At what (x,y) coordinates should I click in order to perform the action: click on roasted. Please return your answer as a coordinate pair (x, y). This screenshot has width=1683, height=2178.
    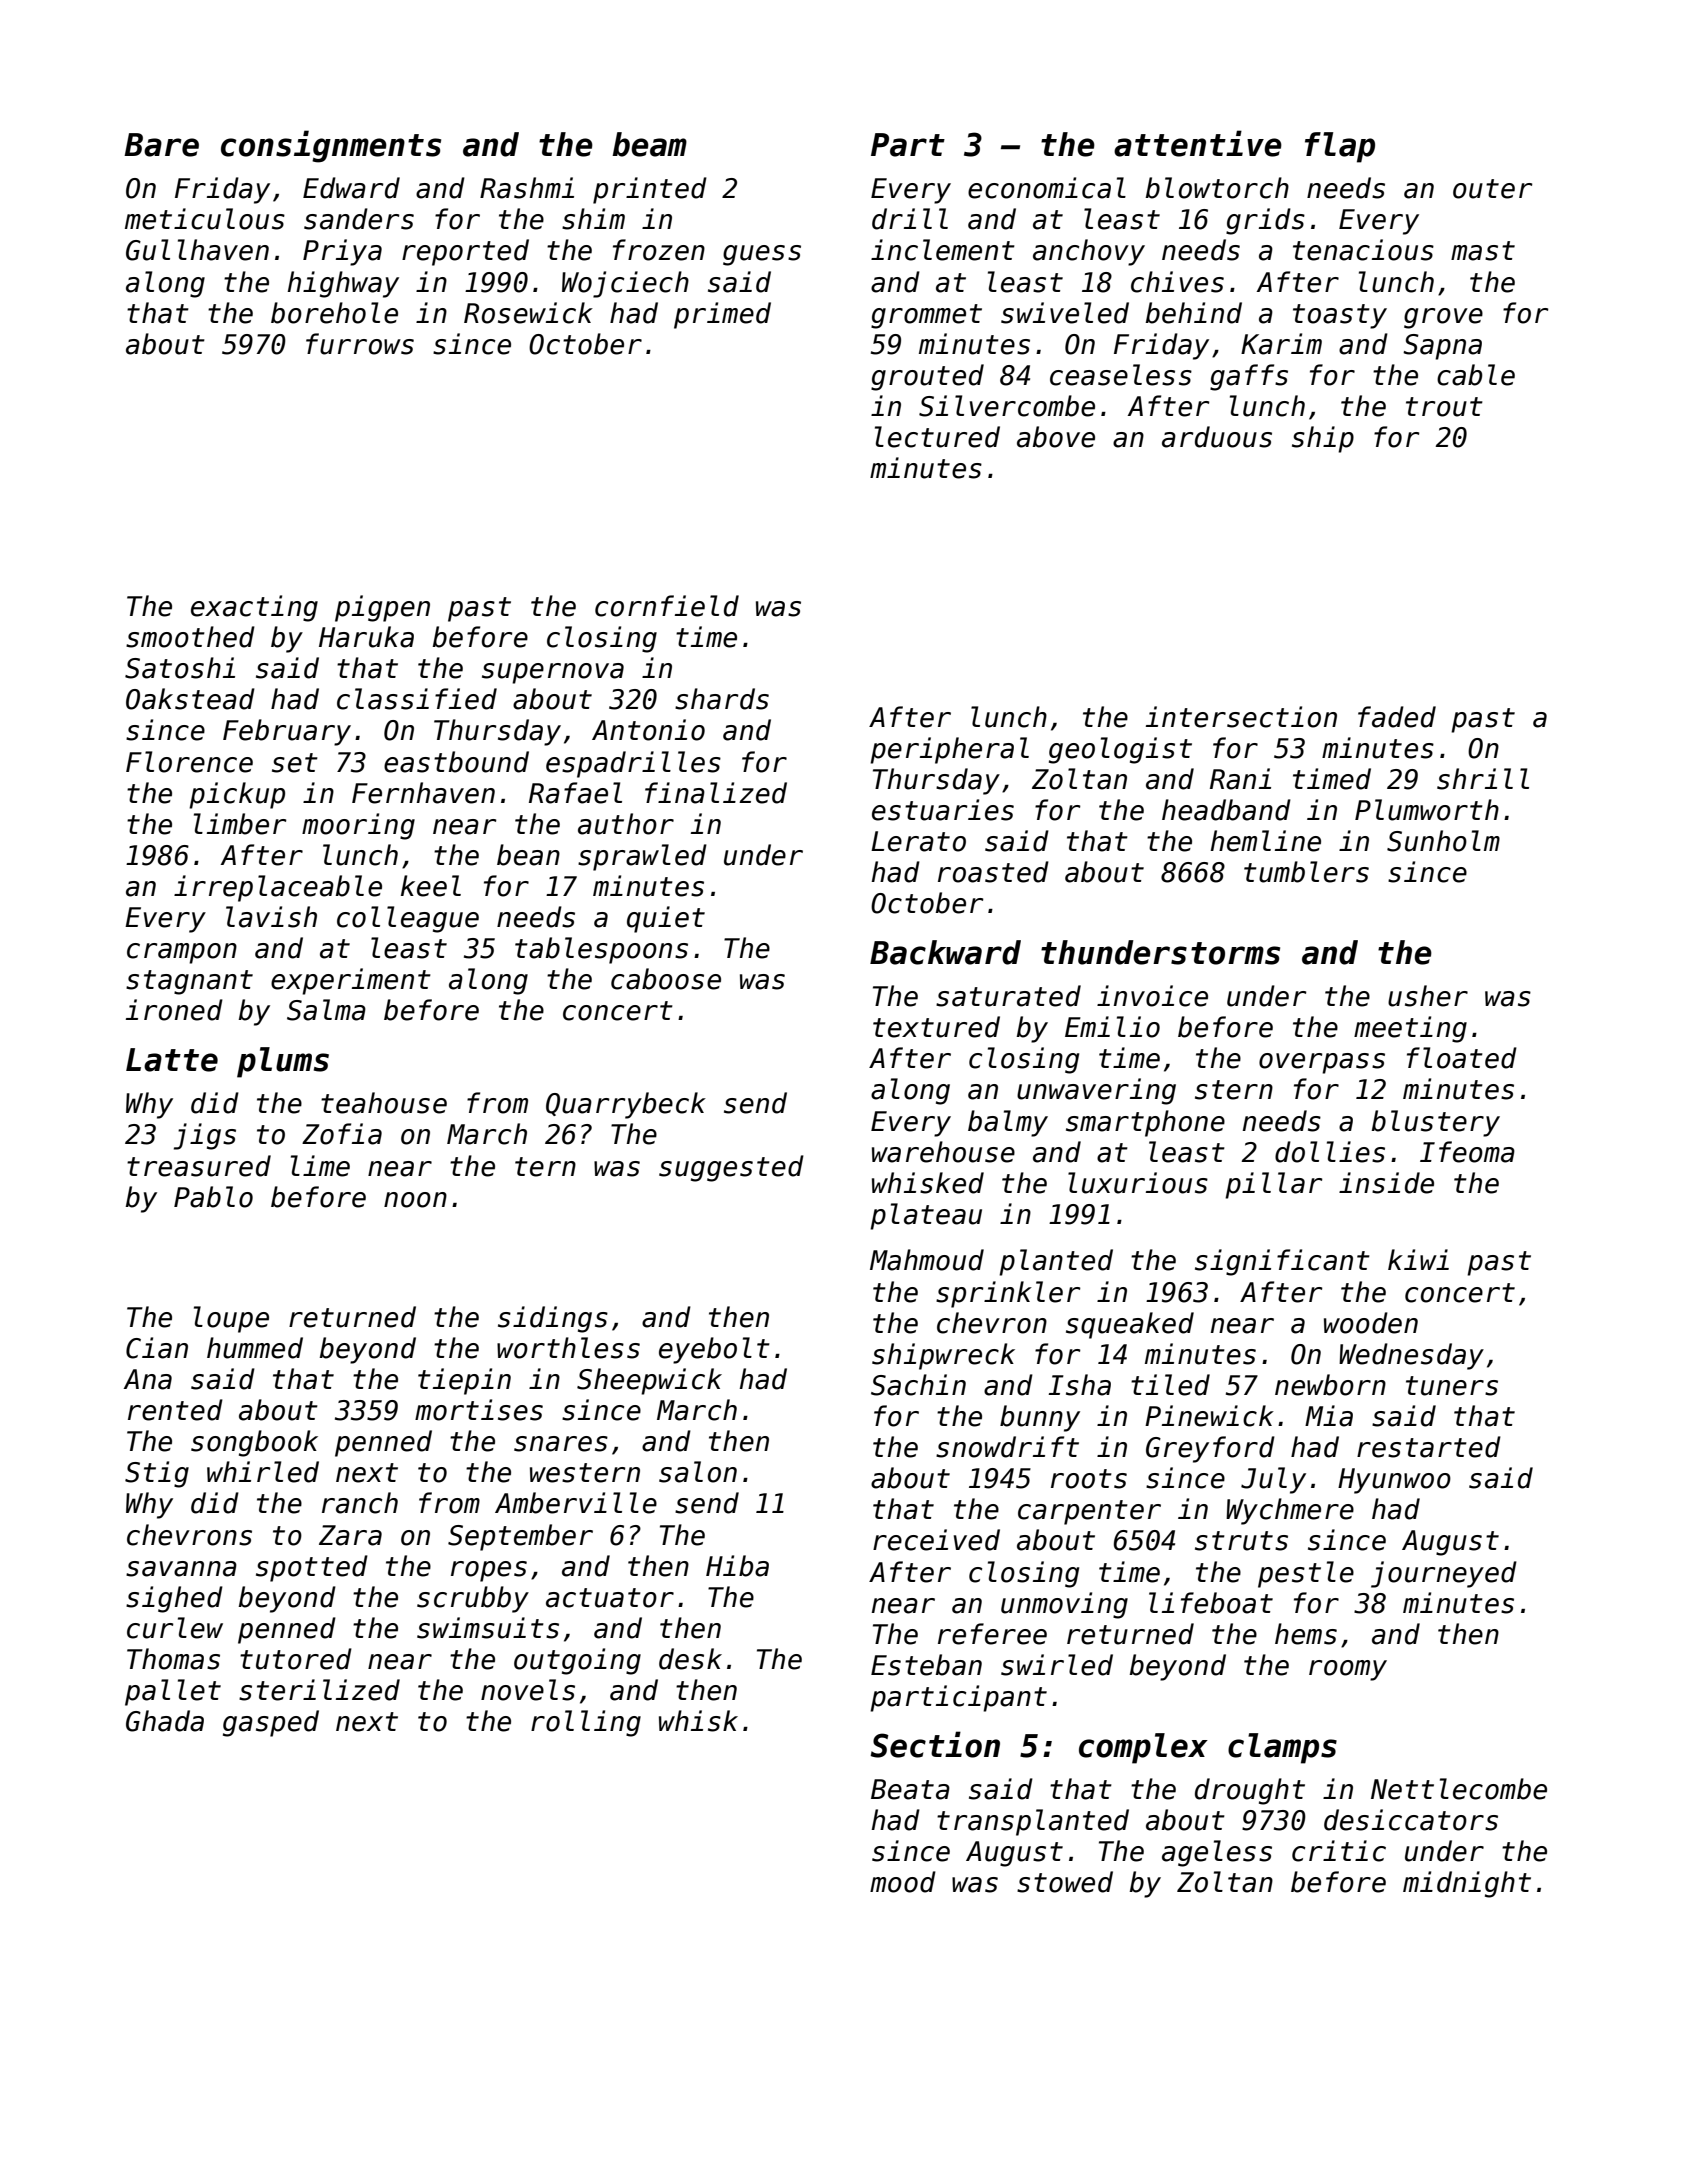
    Looking at the image, I should click on (993, 872).
